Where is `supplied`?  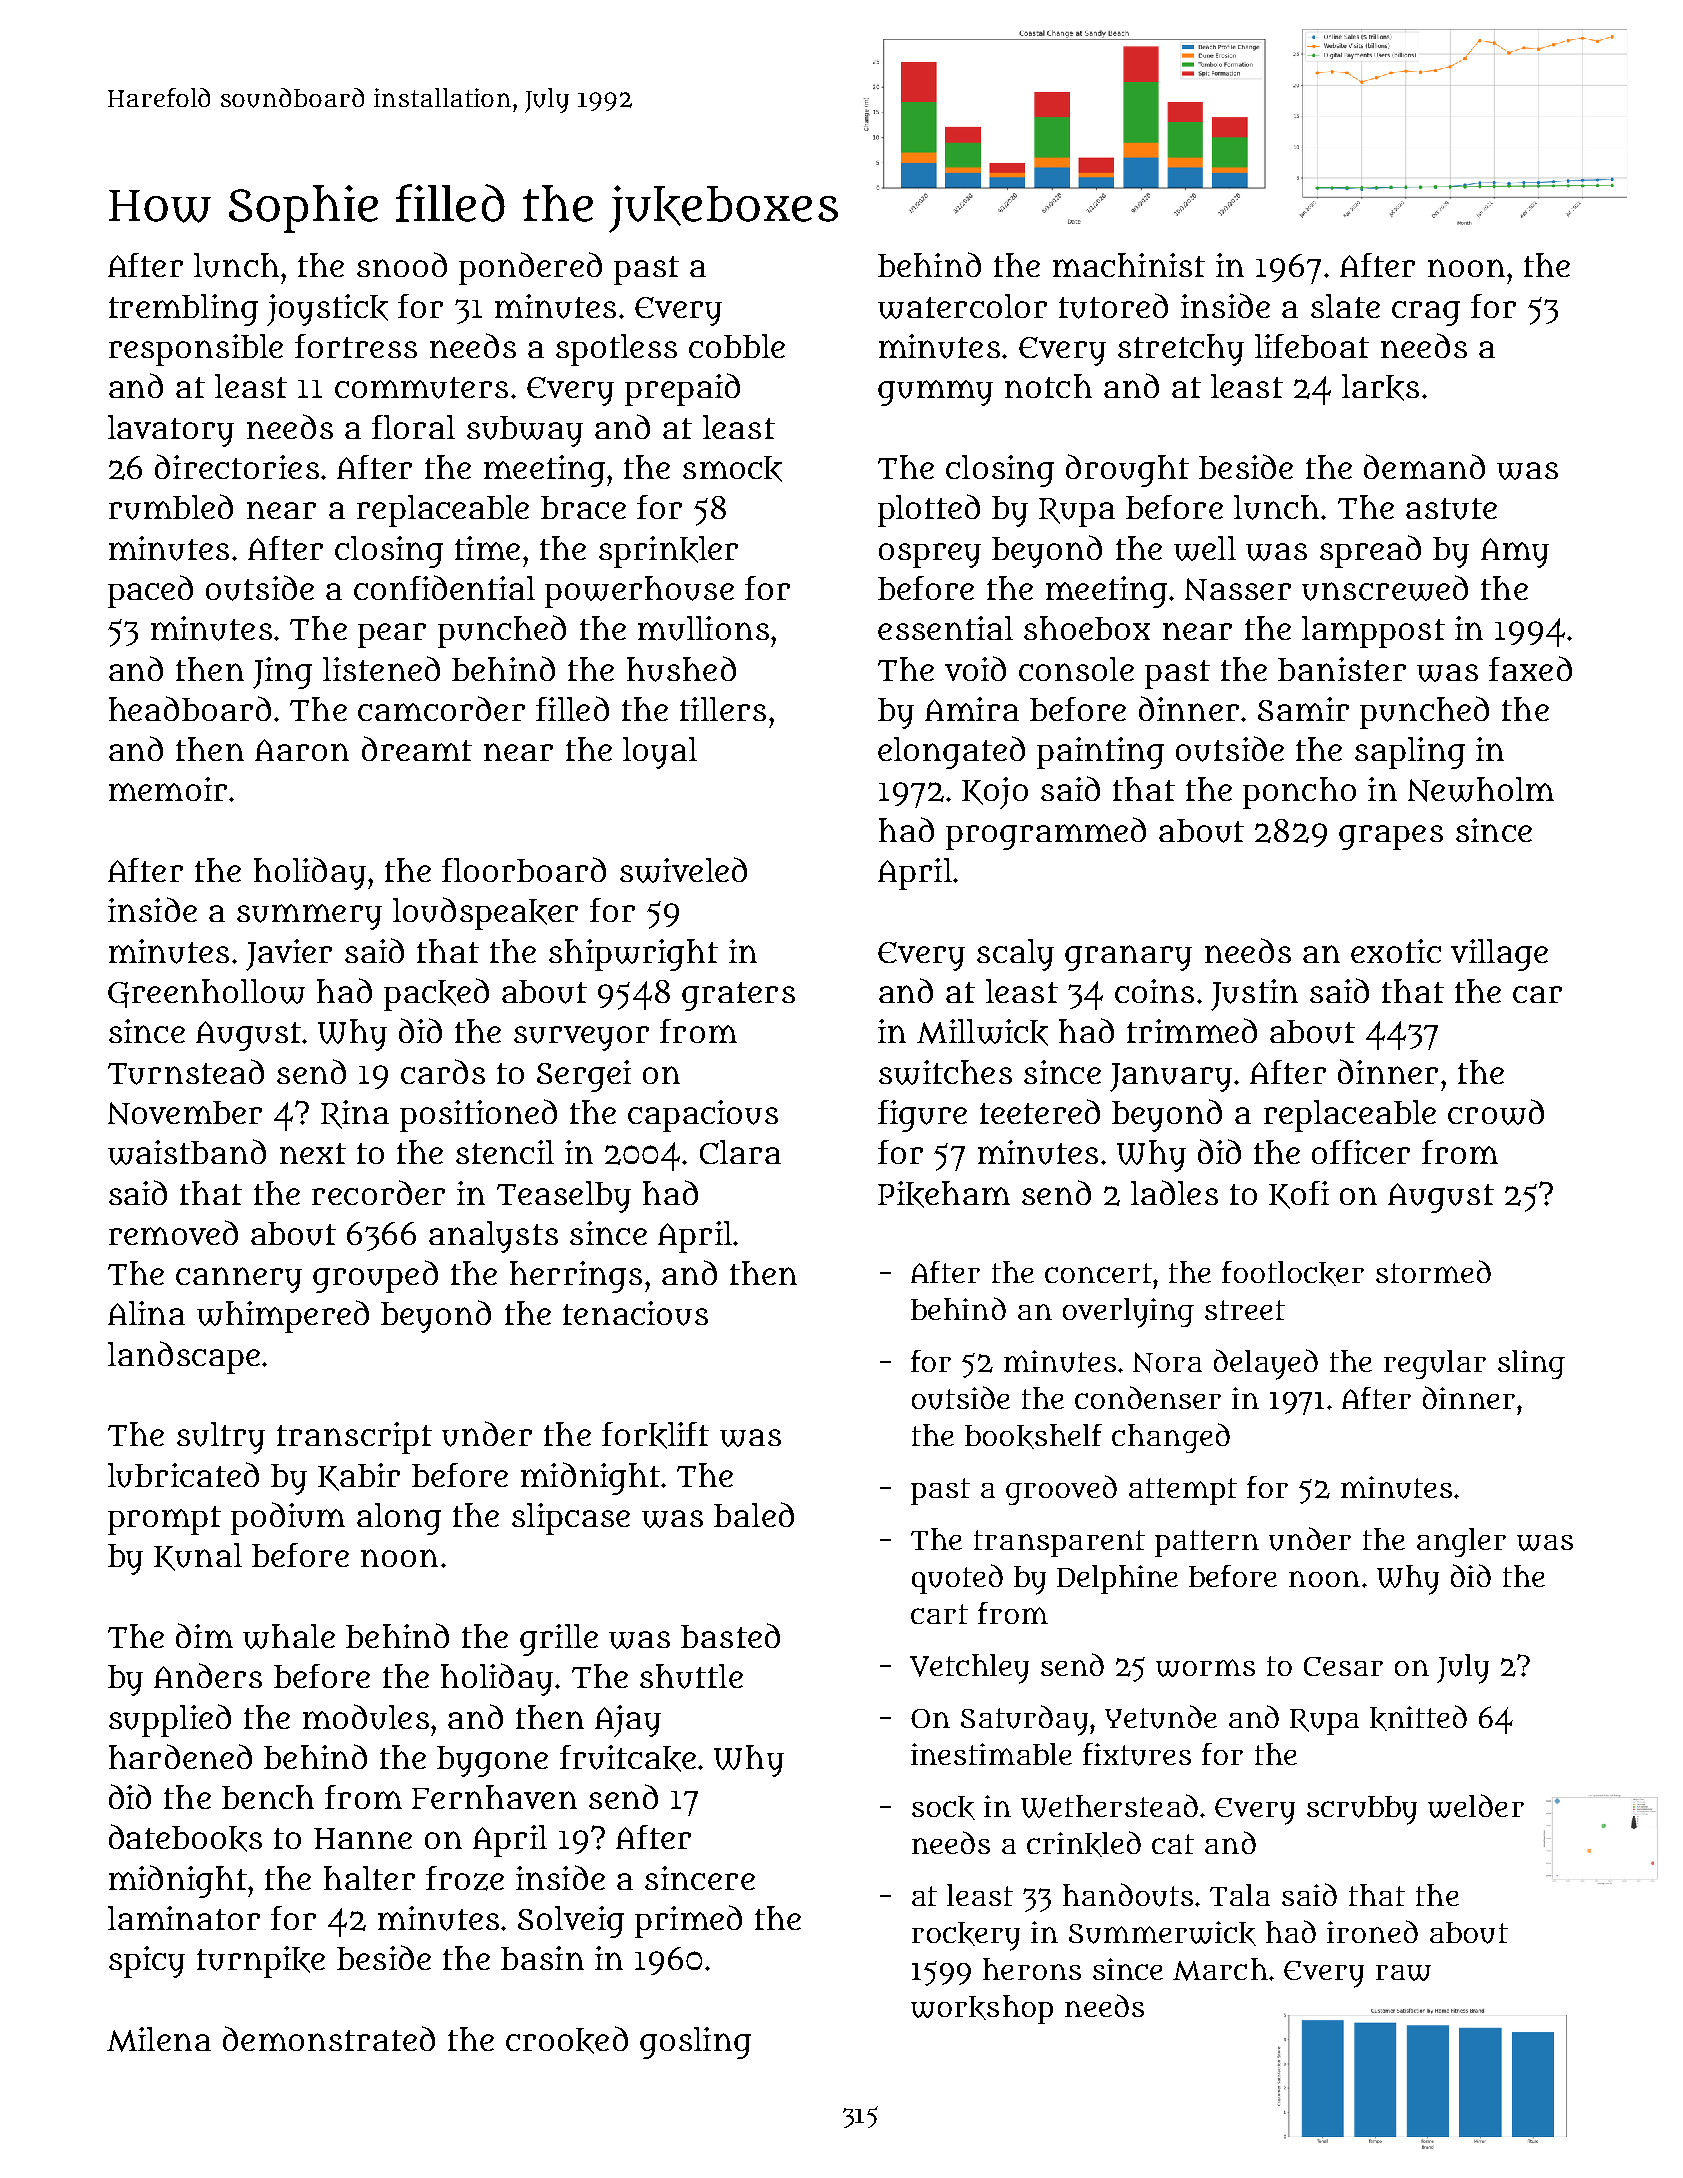
supplied is located at coordinates (170, 1720).
